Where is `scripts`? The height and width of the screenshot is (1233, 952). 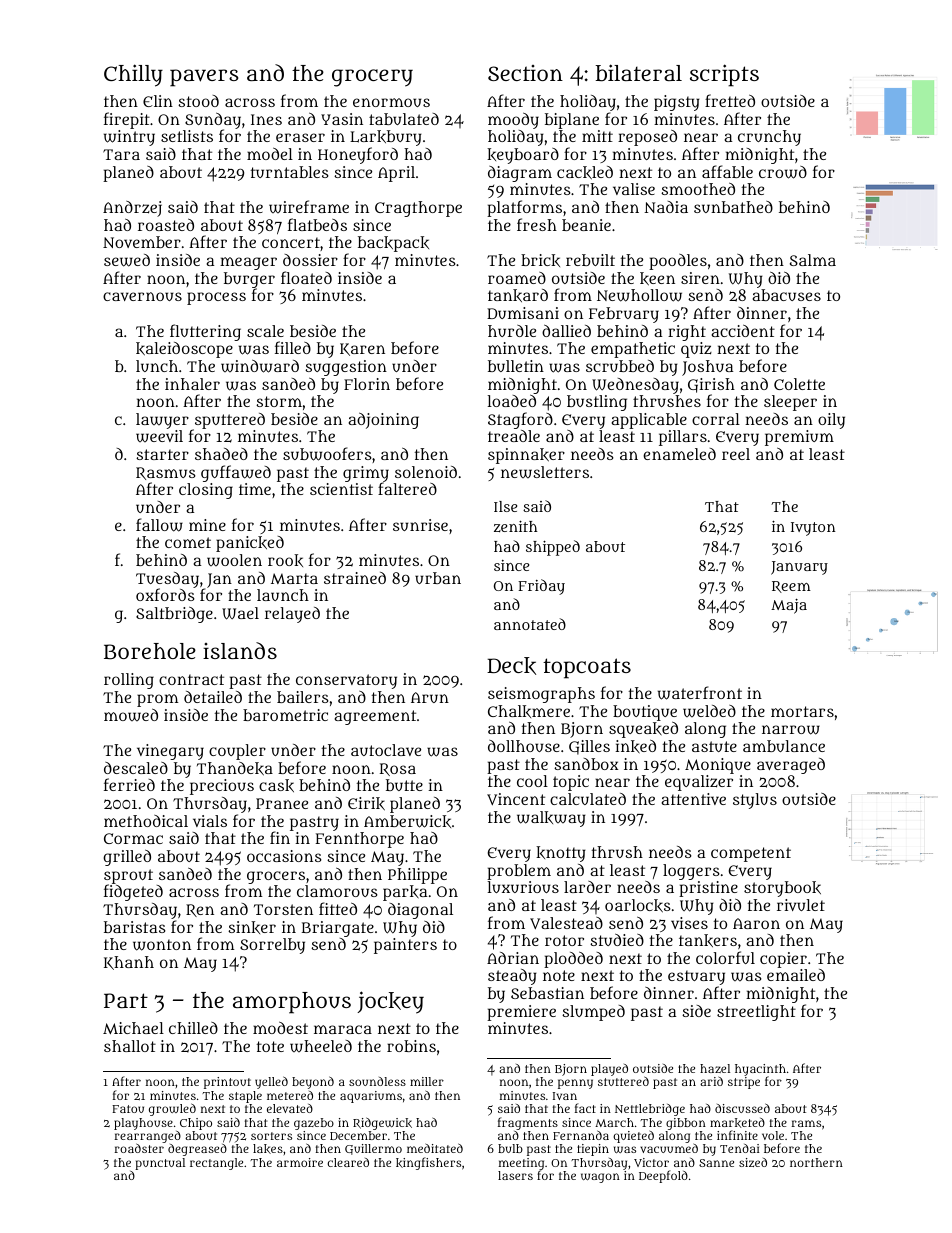 scripts is located at coordinates (724, 75).
